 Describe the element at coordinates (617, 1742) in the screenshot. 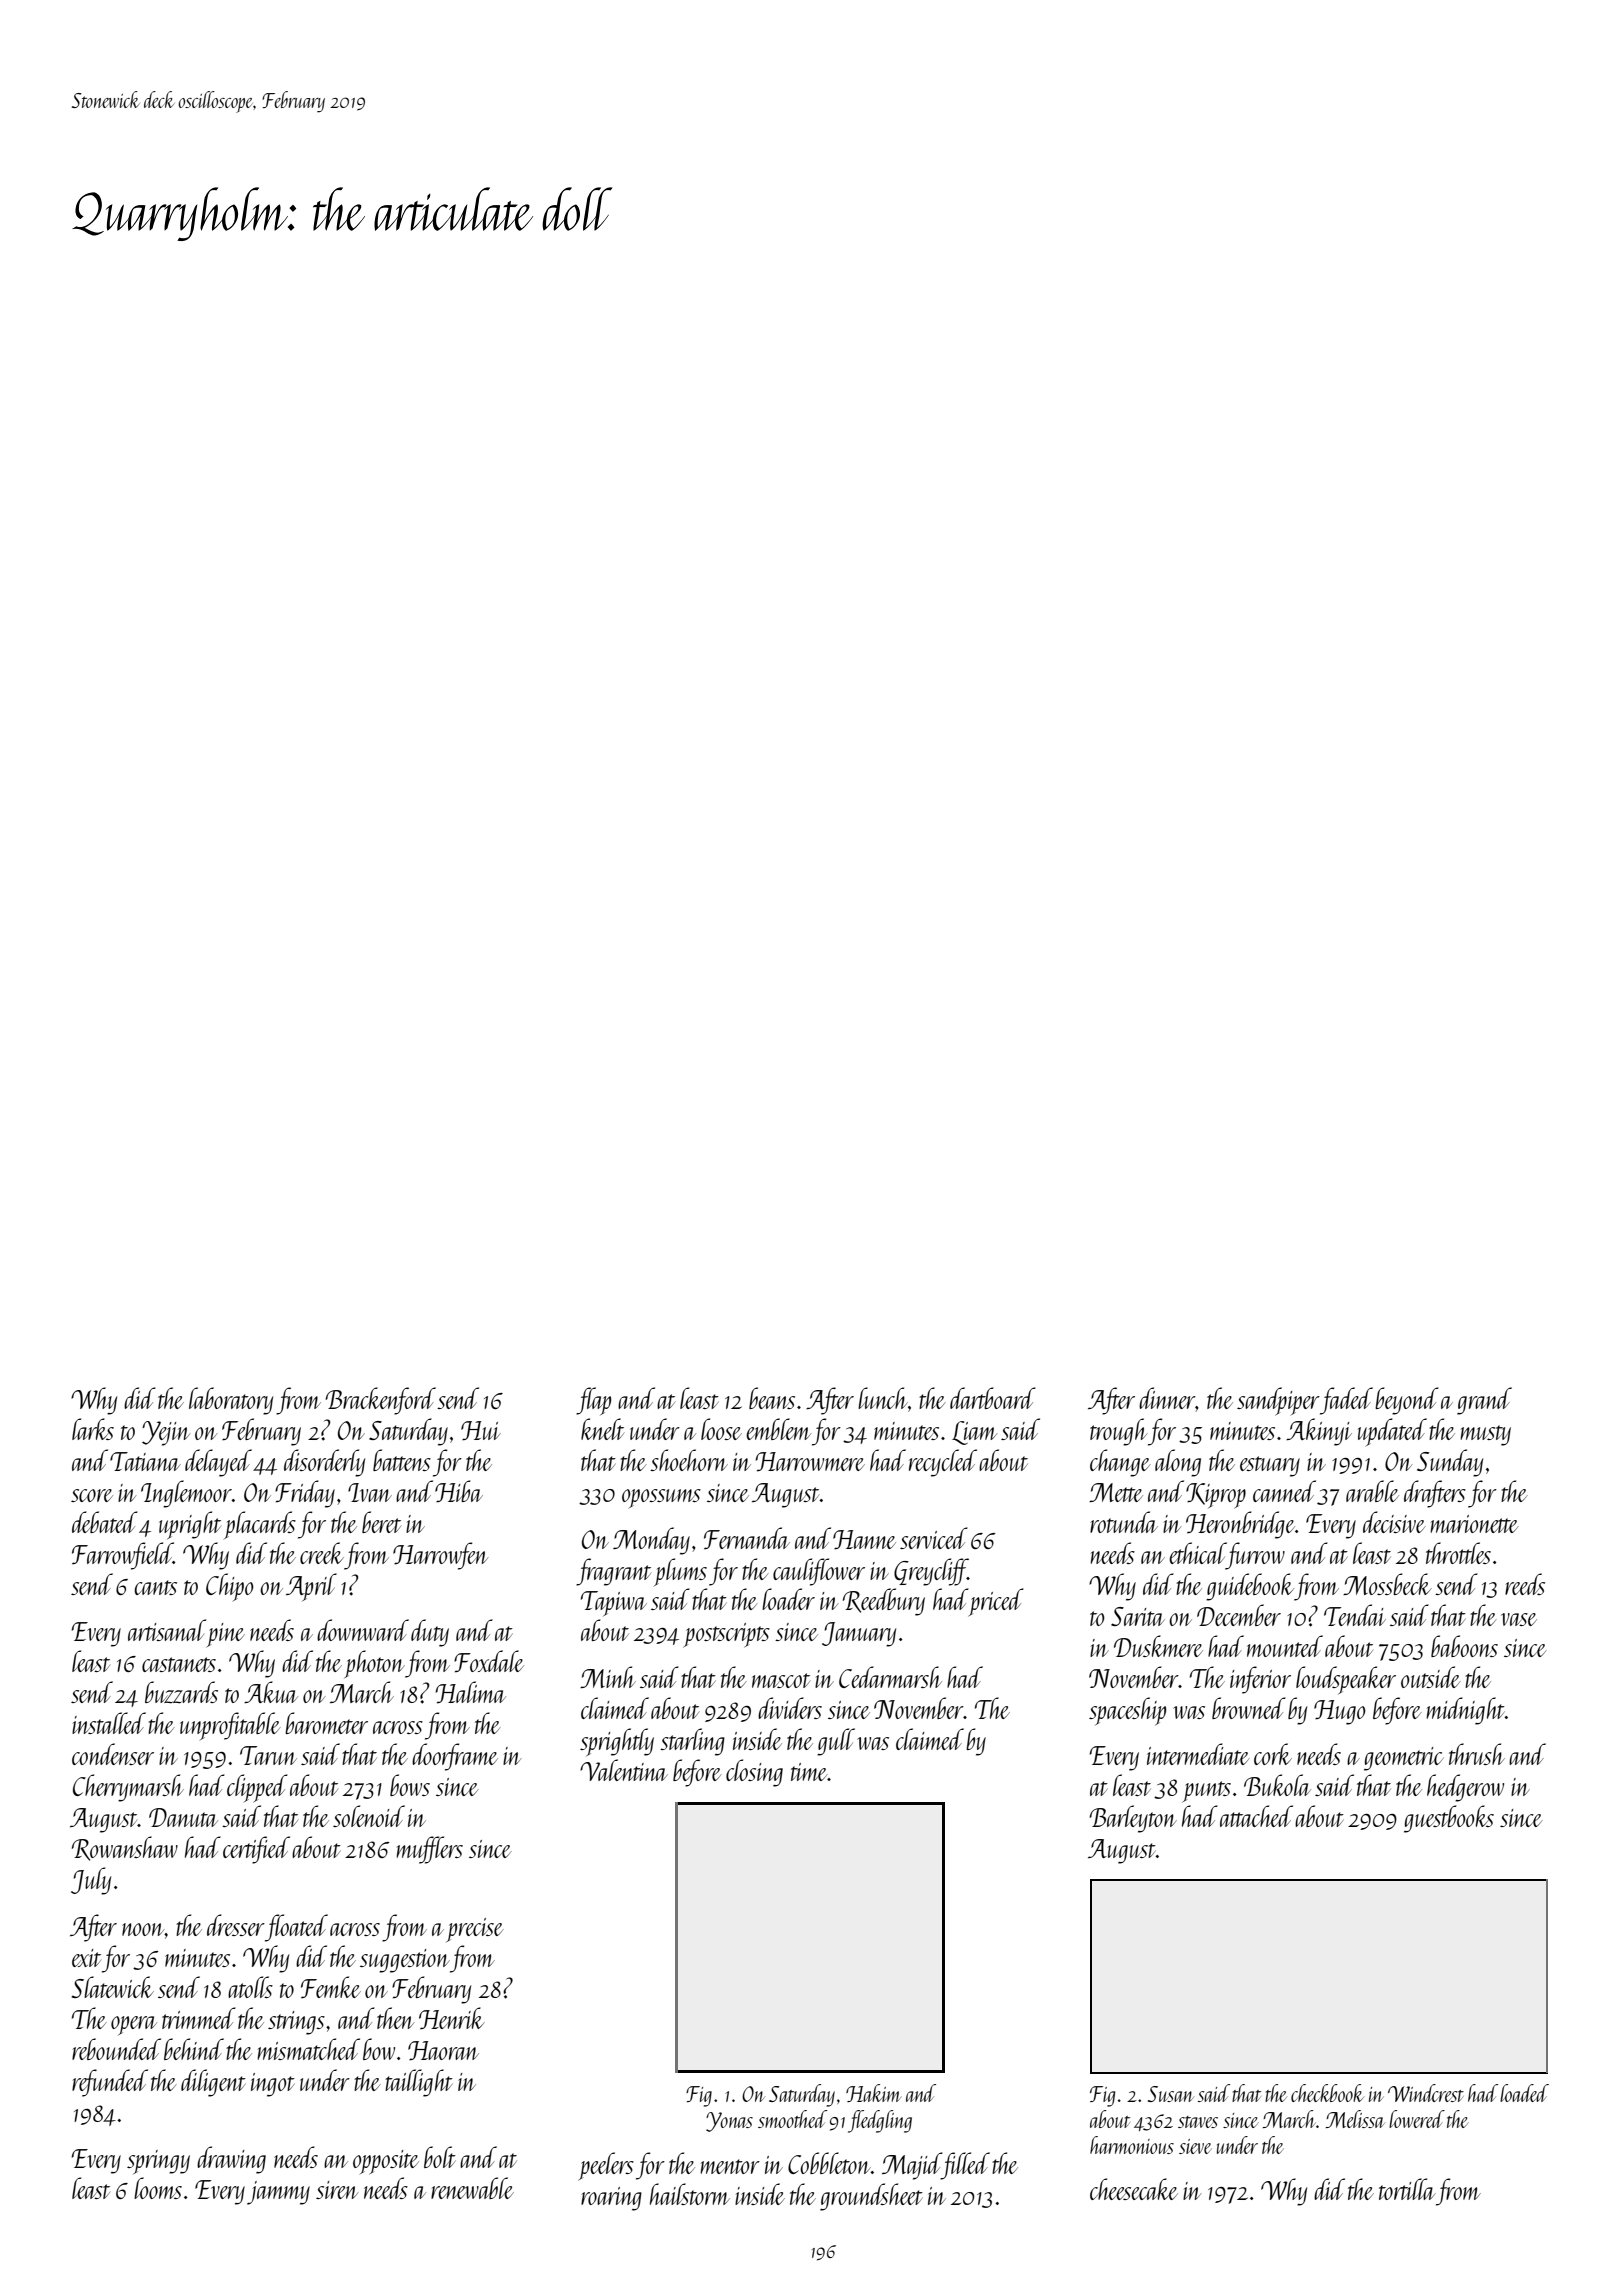

I see `sprightly` at that location.
